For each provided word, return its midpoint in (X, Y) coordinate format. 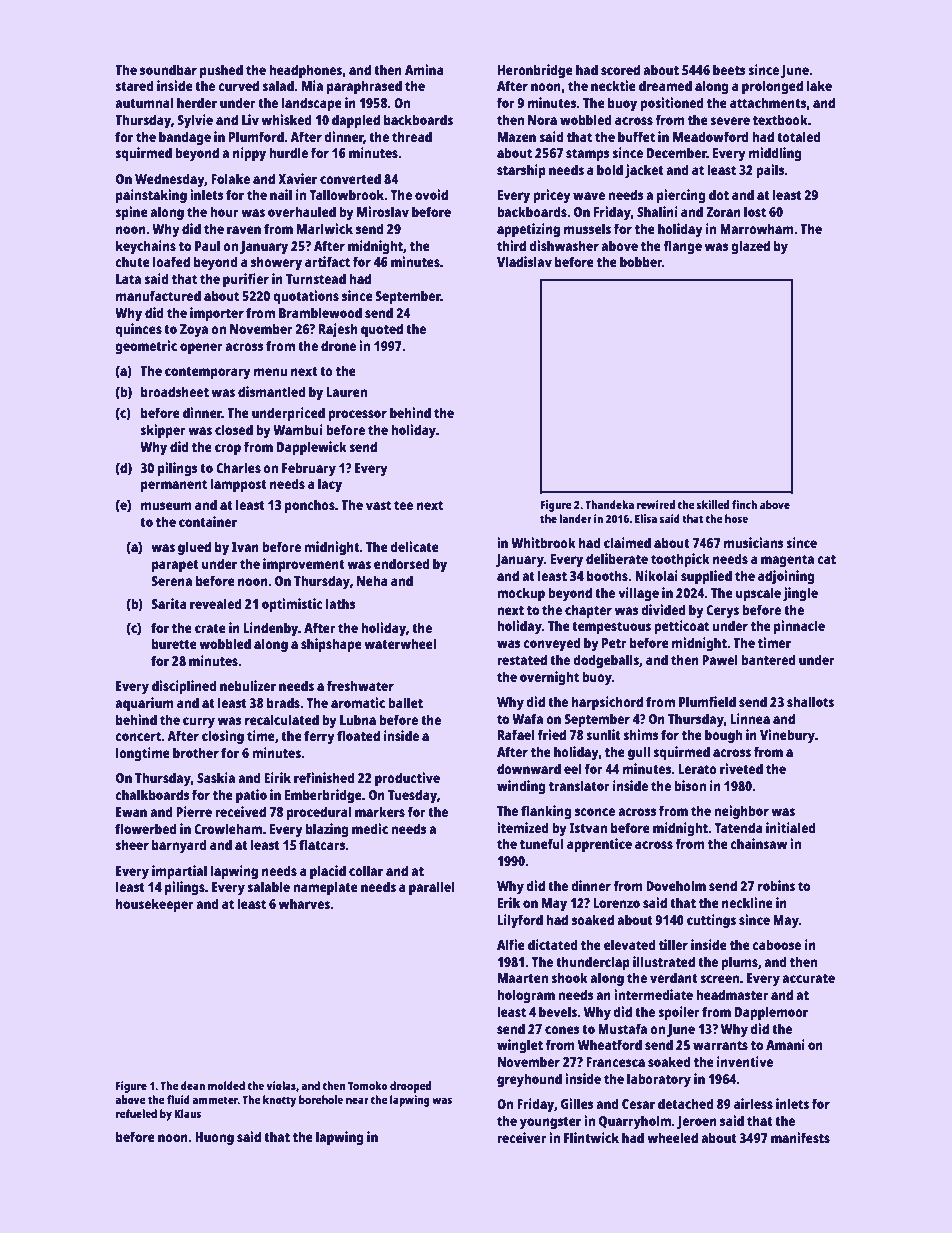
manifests (800, 1137)
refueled (136, 1113)
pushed (221, 71)
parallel (431, 888)
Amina (424, 69)
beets (729, 69)
